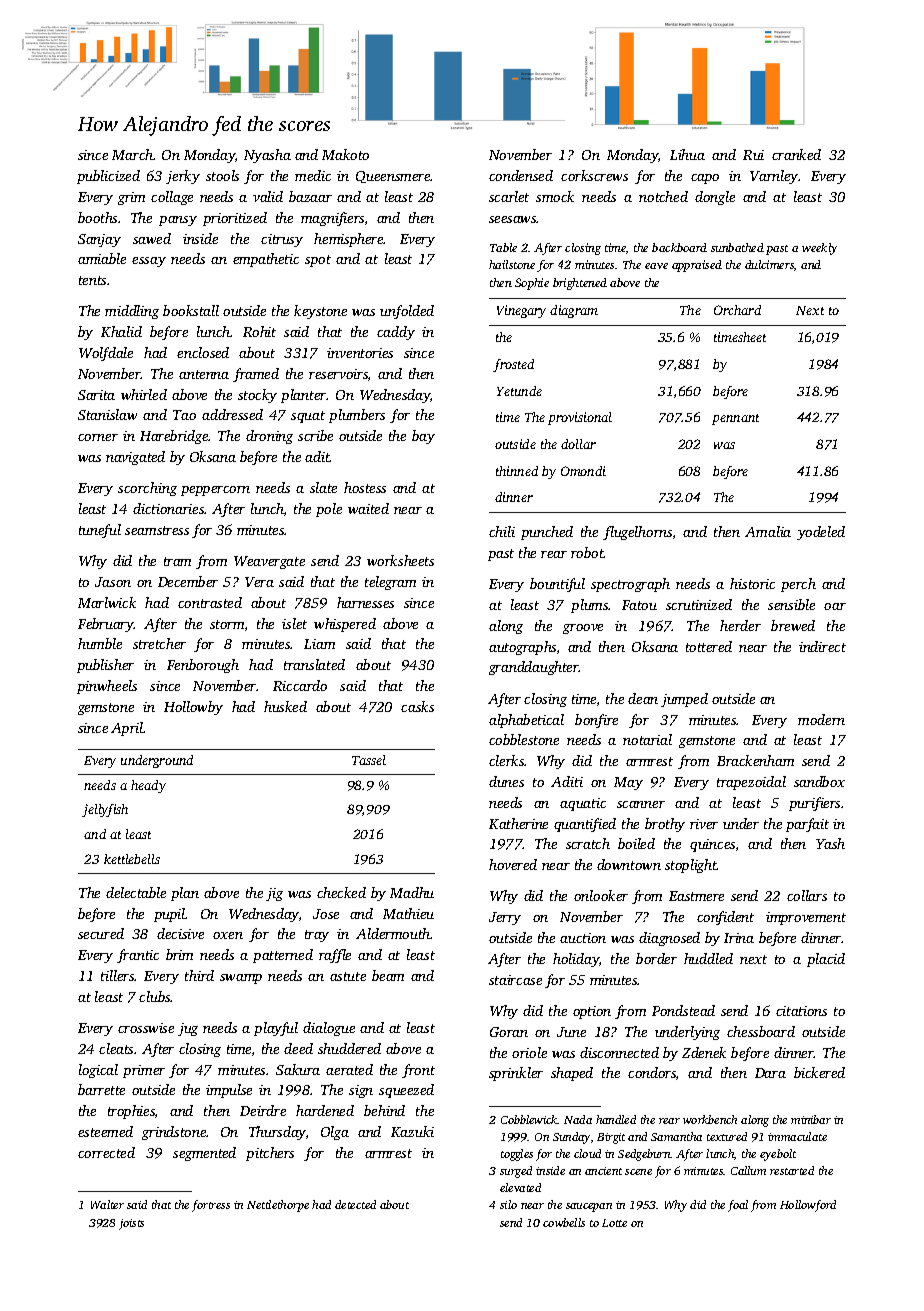  Describe the element at coordinates (737, 310) in the image. I see `Orchard` at that location.
